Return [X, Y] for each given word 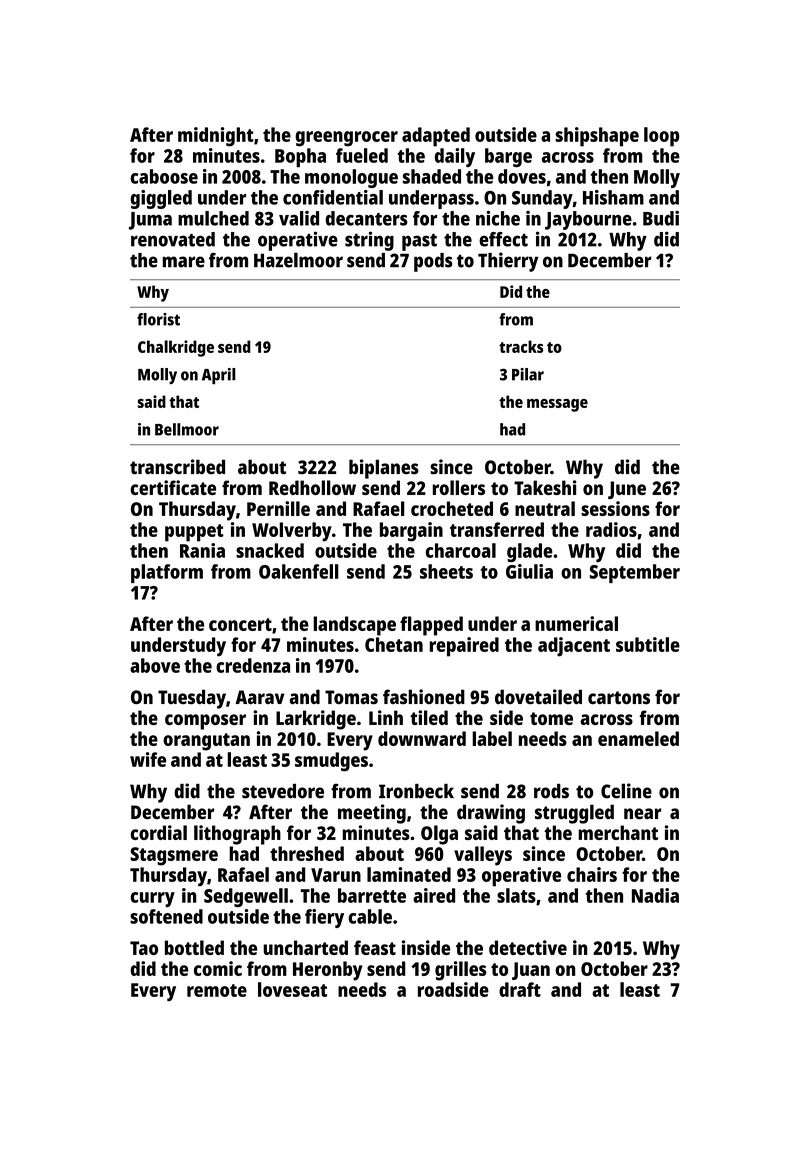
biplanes [384, 469]
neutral [545, 508]
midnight [216, 137]
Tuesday [192, 699]
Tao [144, 948]
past [419, 242]
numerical [576, 623]
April [219, 376]
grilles [461, 971]
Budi [661, 218]
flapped [431, 626]
